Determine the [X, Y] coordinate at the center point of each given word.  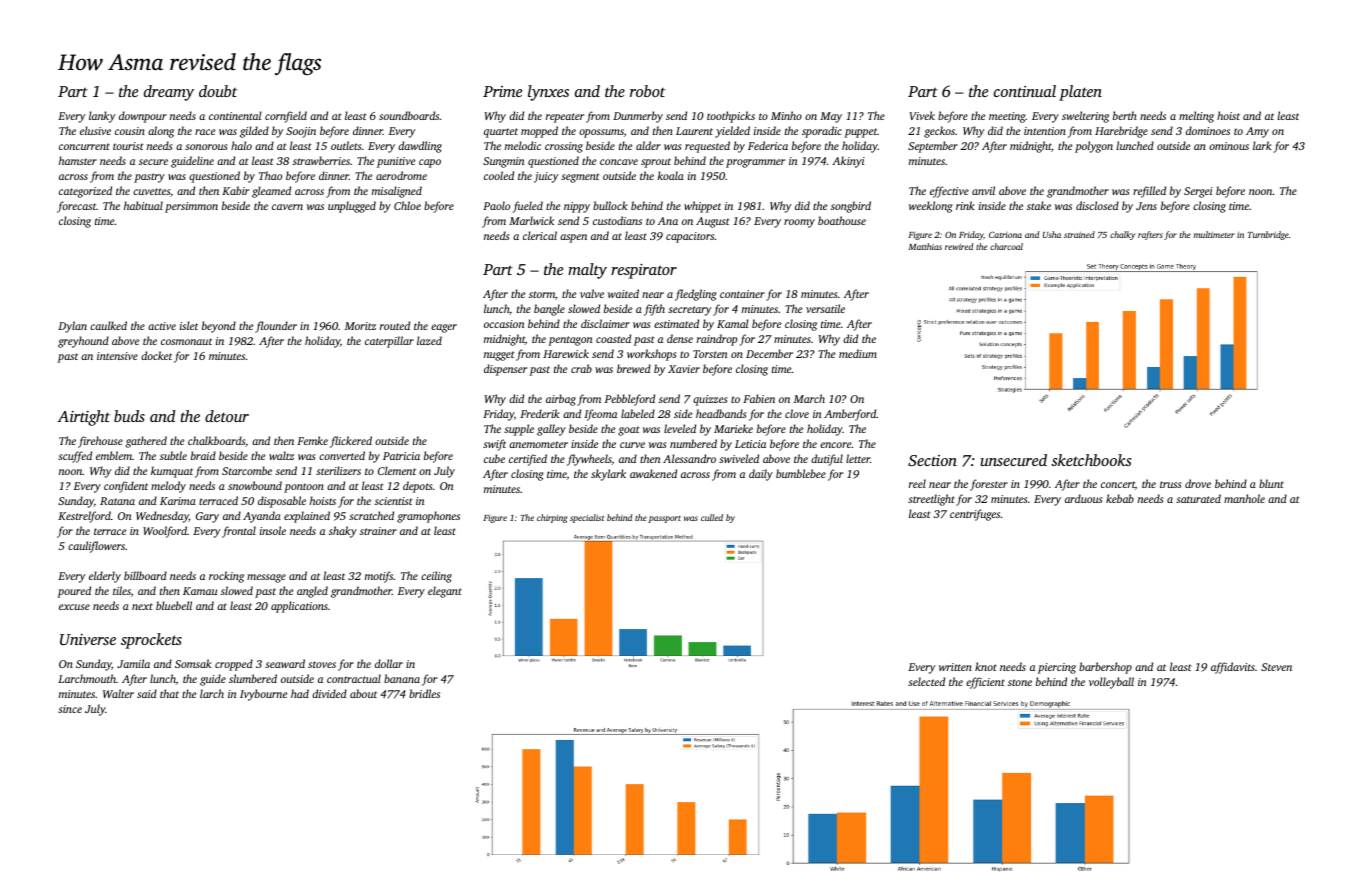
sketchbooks [1091, 460]
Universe [88, 639]
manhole [1244, 498]
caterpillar [389, 342]
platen [1080, 93]
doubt [218, 91]
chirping [552, 518]
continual [1025, 91]
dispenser [505, 370]
